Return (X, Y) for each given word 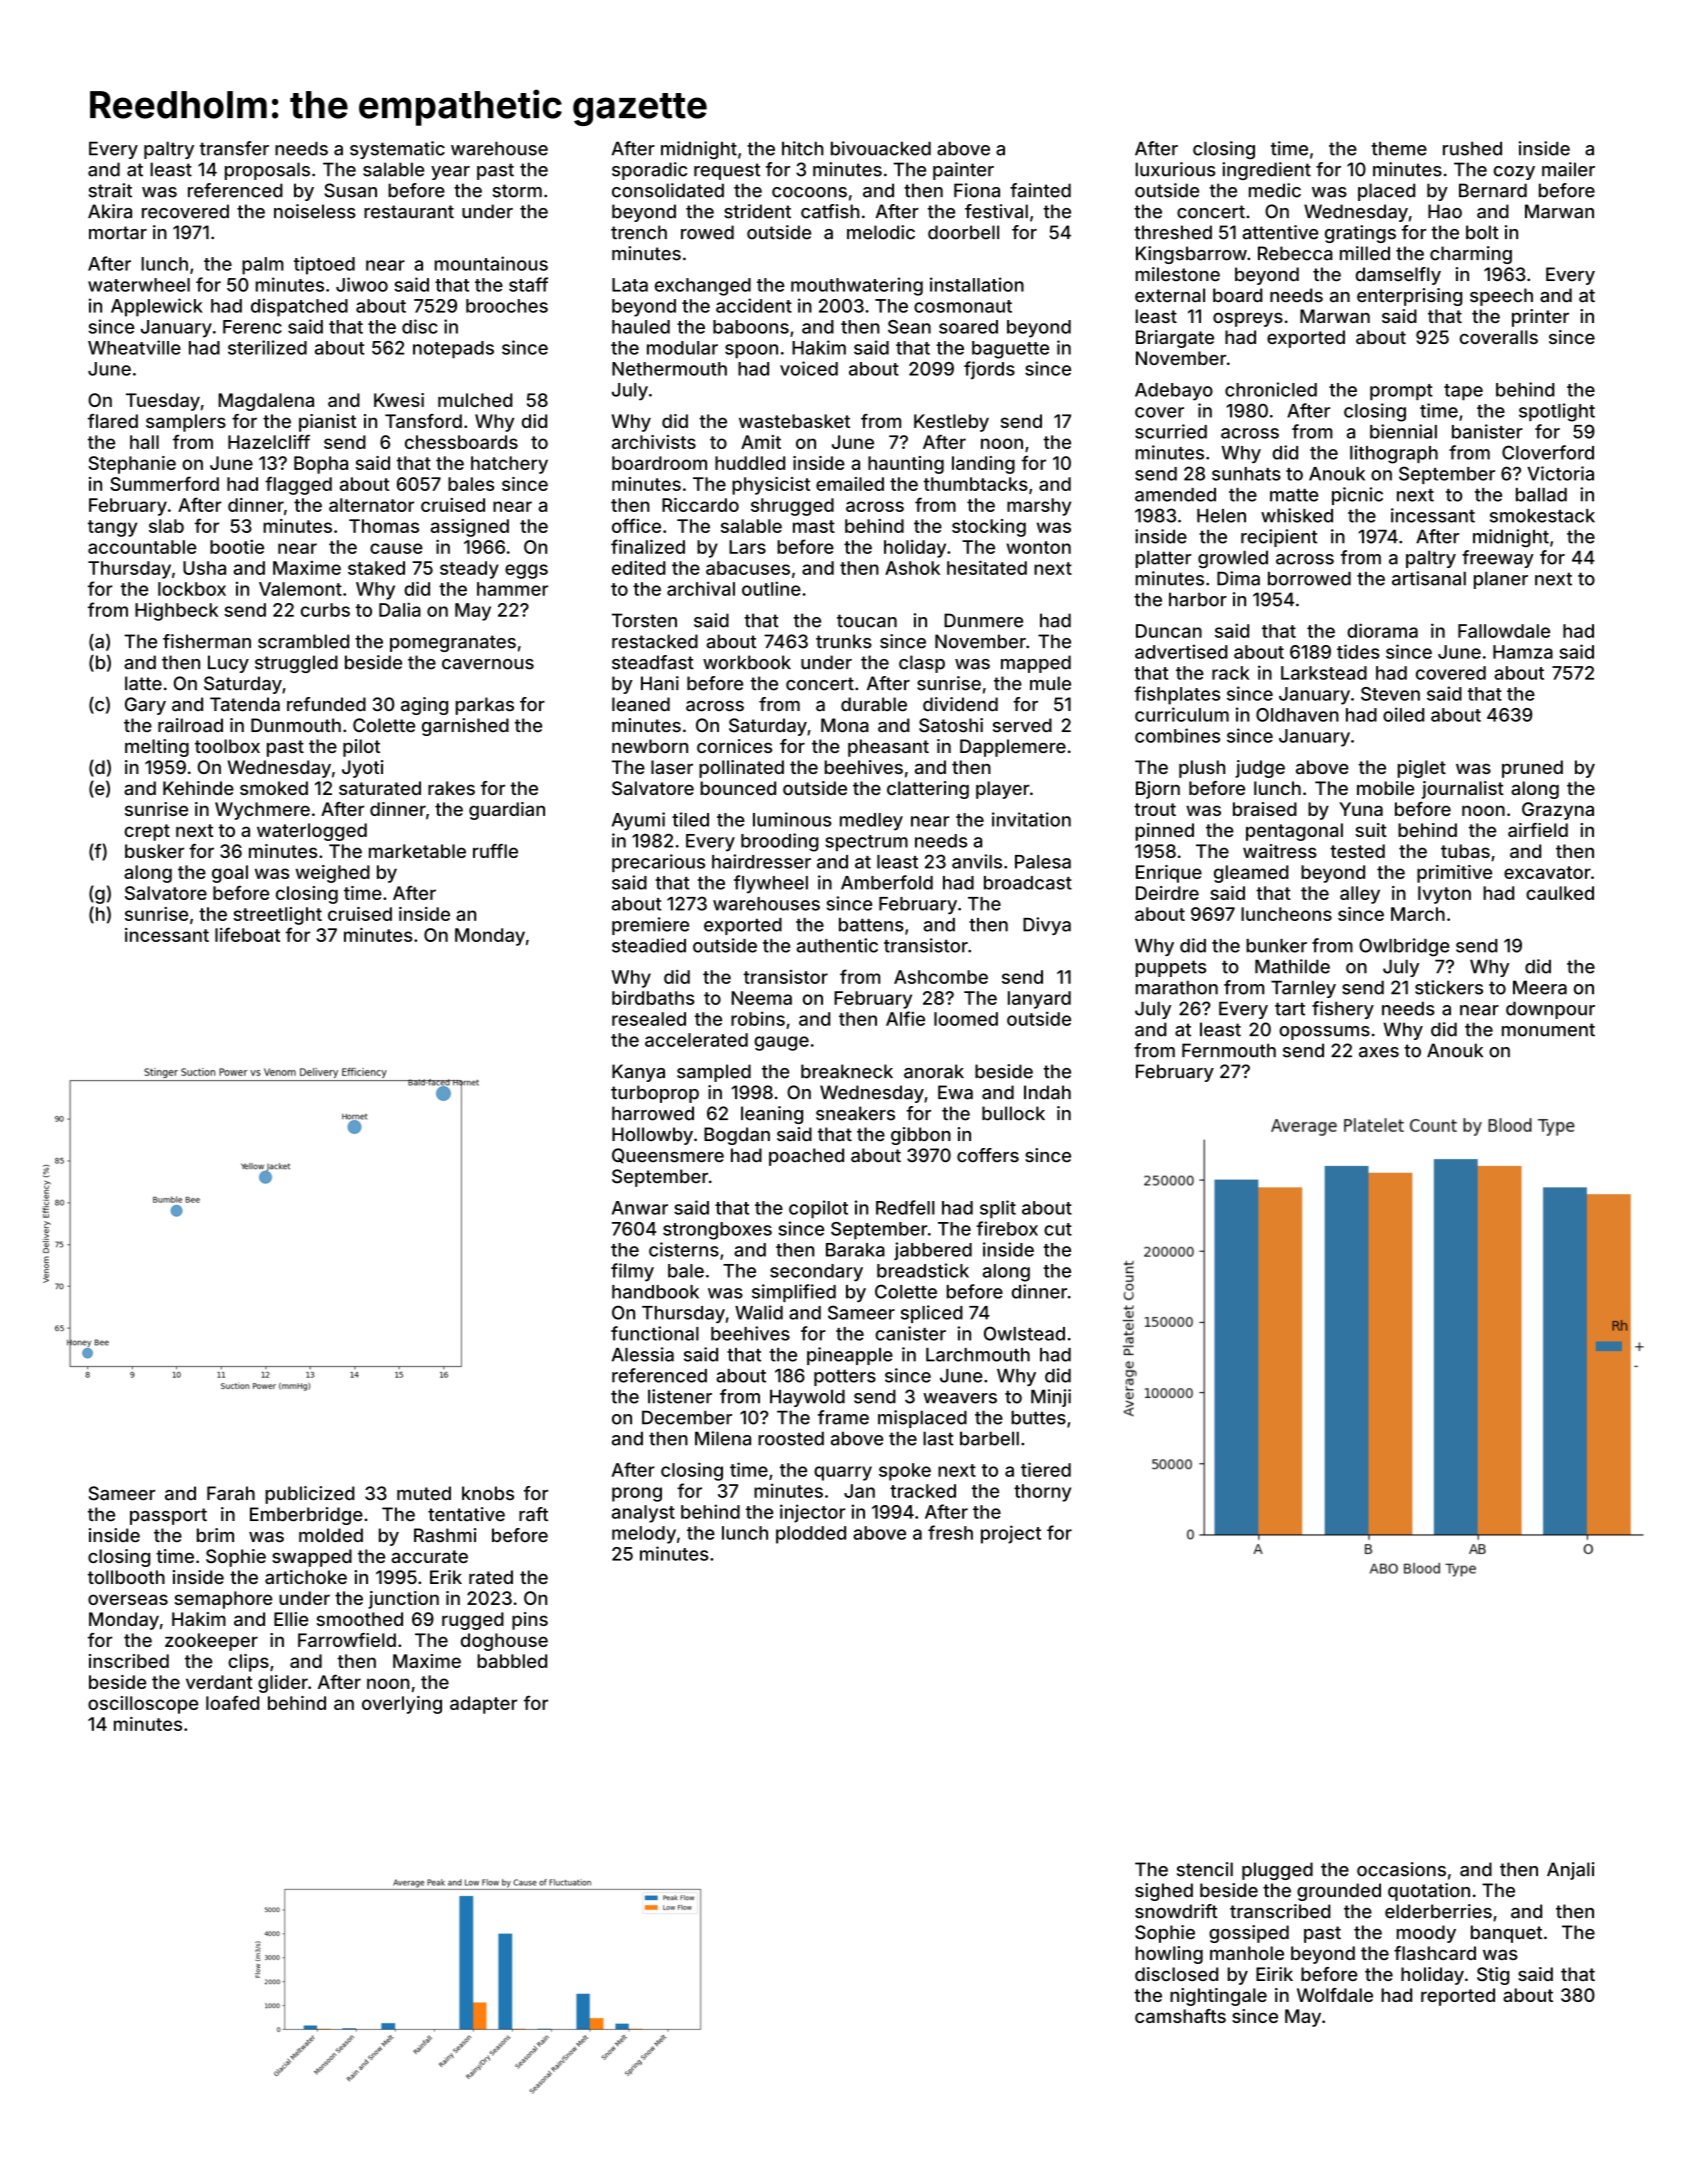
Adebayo (1174, 392)
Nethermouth (669, 369)
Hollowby (652, 1136)
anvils (977, 861)
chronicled (1271, 389)
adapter (483, 1705)
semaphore (223, 1600)
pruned (1532, 769)
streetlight (277, 916)
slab (166, 526)
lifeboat (247, 934)
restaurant (409, 212)
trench (639, 232)
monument (1548, 1030)
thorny (1042, 1493)
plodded (811, 1535)
